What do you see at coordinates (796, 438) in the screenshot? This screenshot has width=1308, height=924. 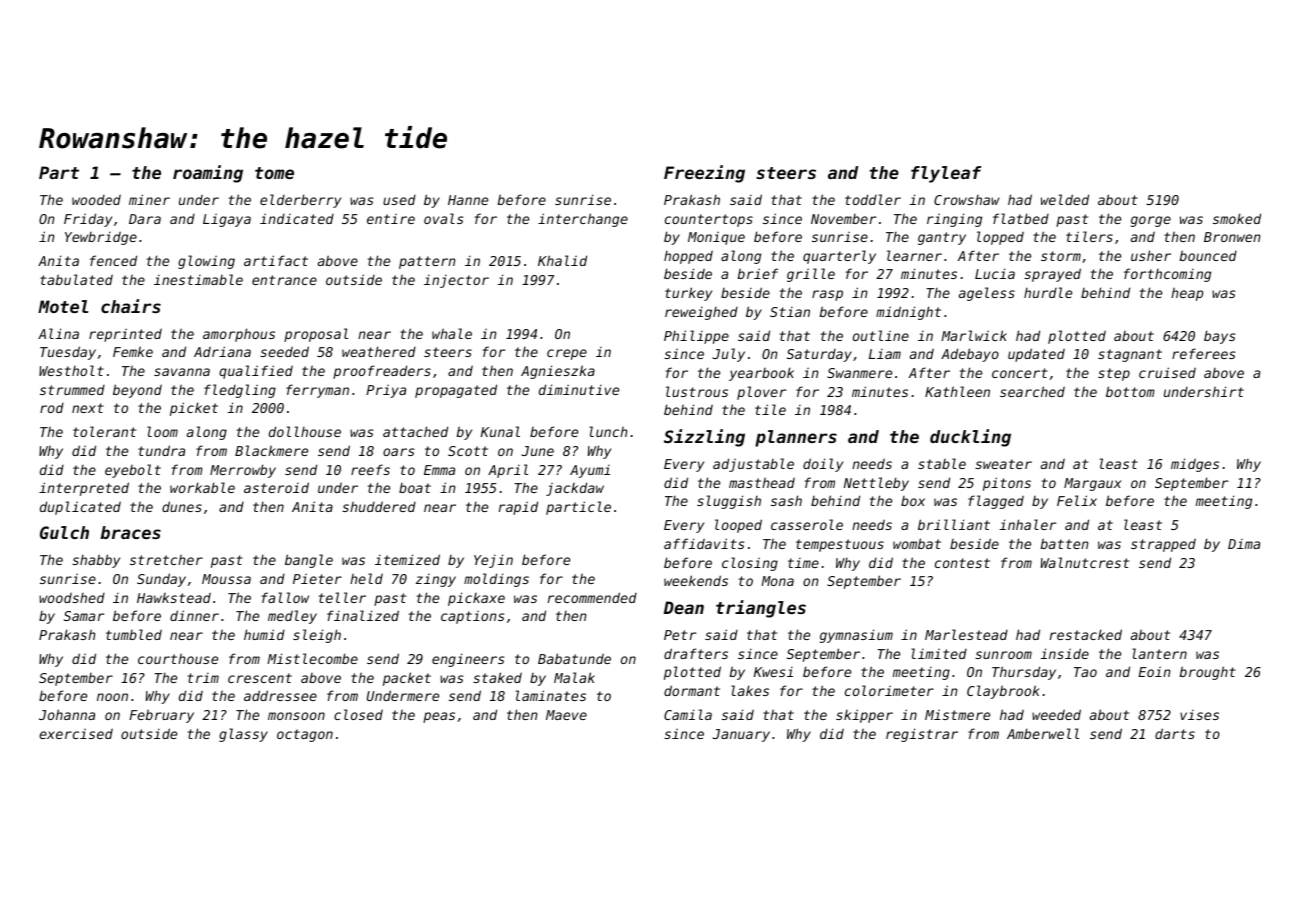 I see `planners` at bounding box center [796, 438].
